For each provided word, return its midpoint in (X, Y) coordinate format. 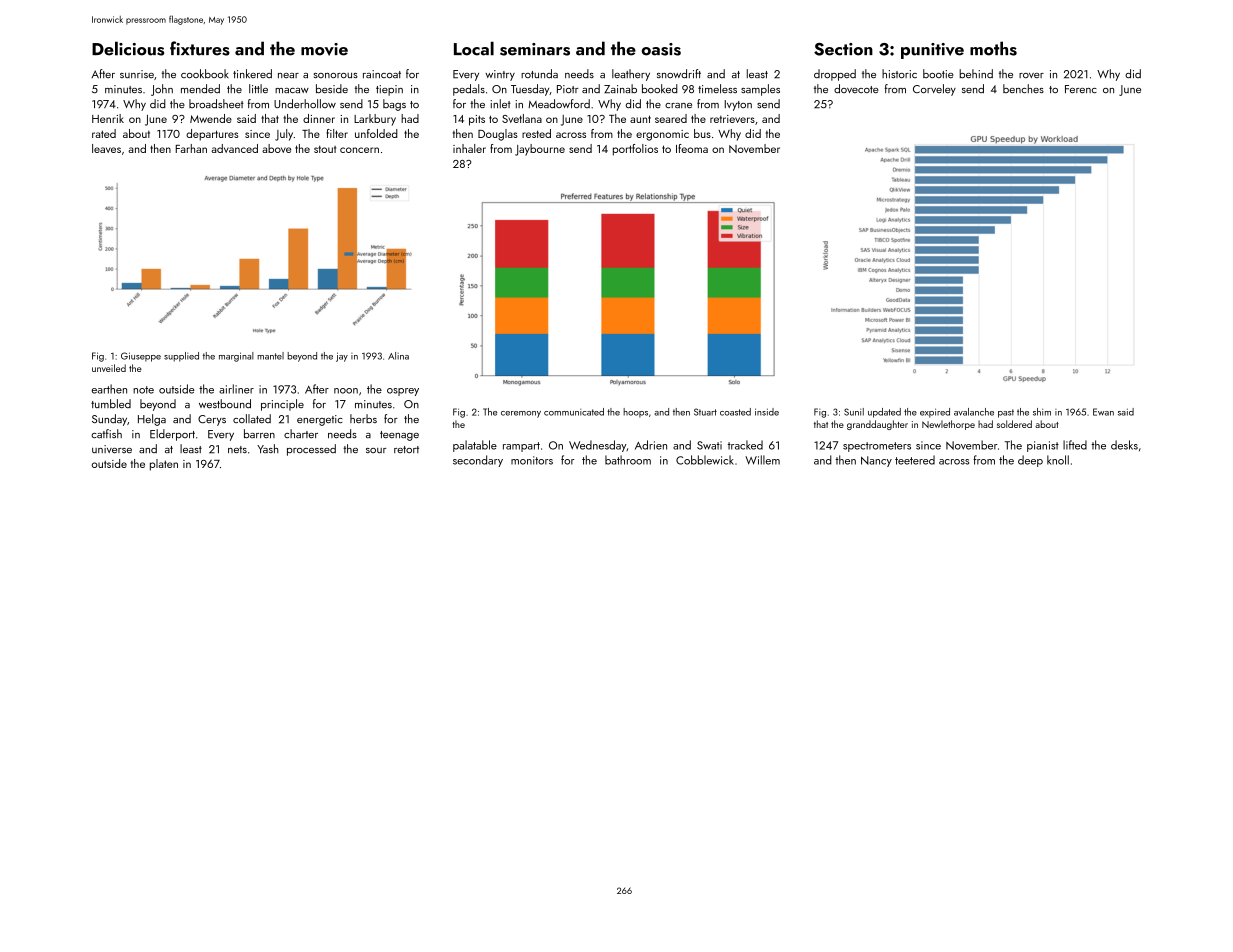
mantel (270, 356)
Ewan (1103, 412)
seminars (535, 49)
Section (843, 49)
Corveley (934, 90)
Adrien (651, 445)
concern (359, 150)
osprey (403, 392)
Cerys (212, 420)
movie (324, 49)
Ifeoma (692, 148)
